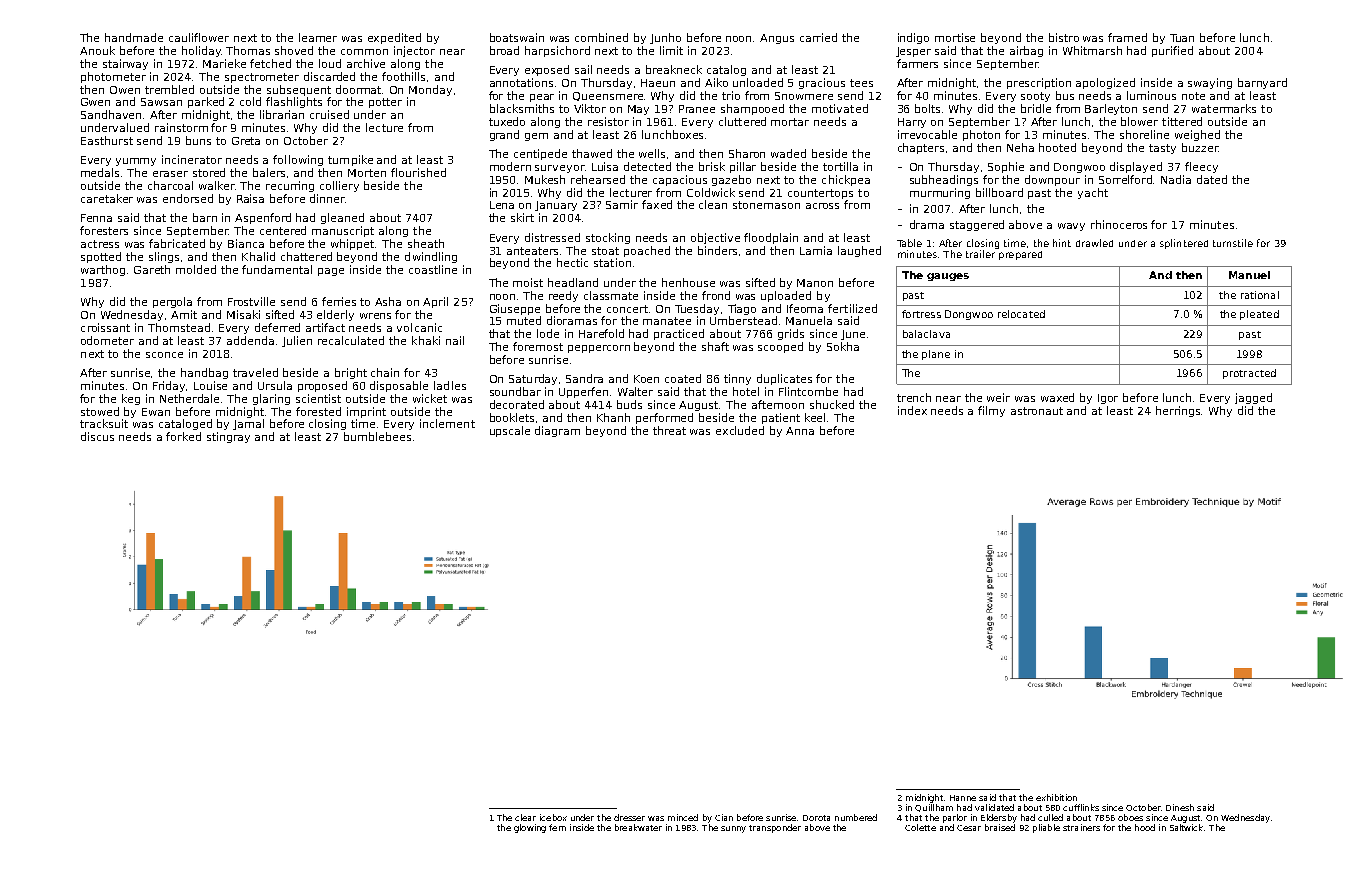 The height and width of the document is (887, 1372). What do you see at coordinates (136, 162) in the document?
I see `yummy` at bounding box center [136, 162].
